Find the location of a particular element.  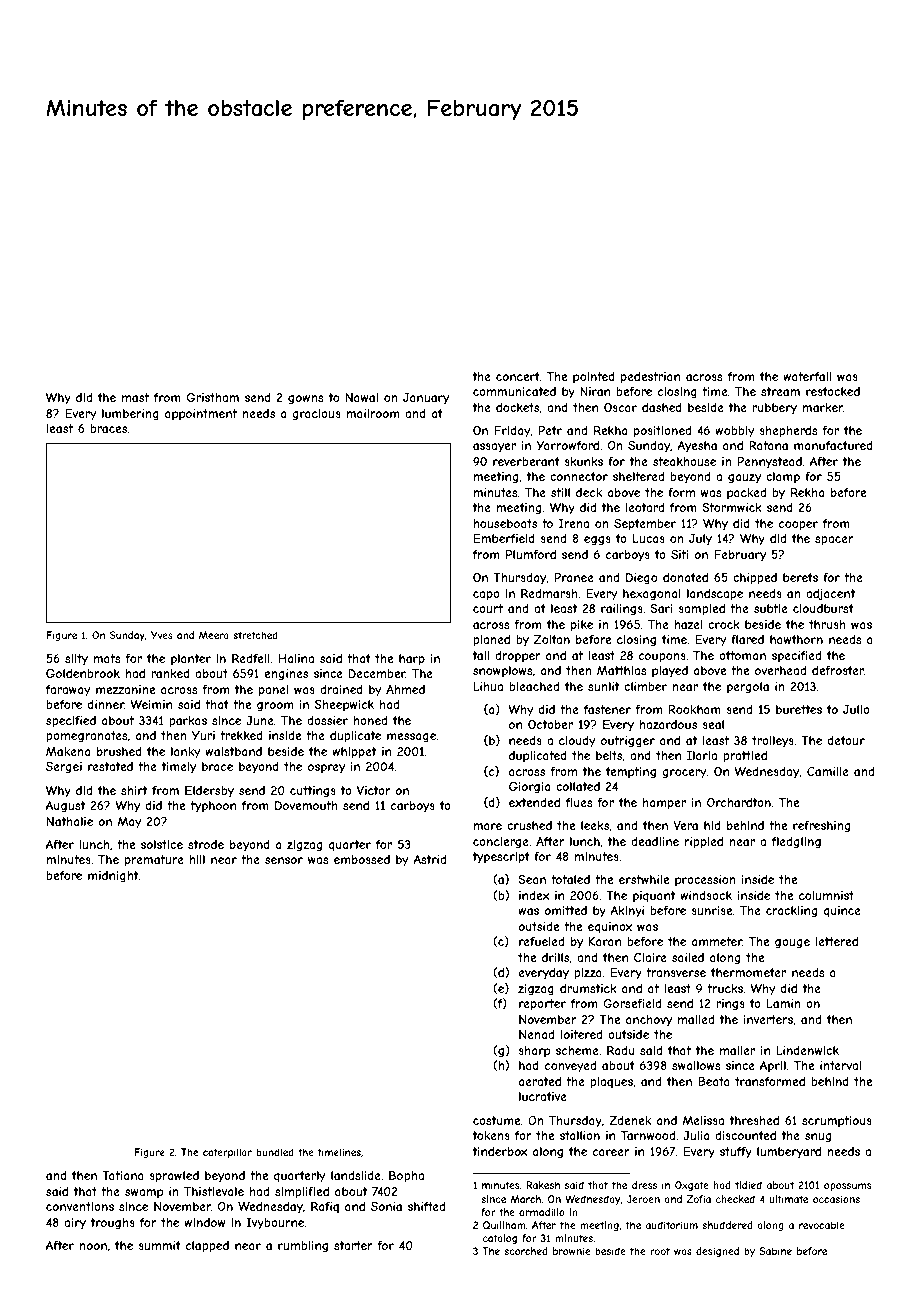

silty is located at coordinates (76, 660).
